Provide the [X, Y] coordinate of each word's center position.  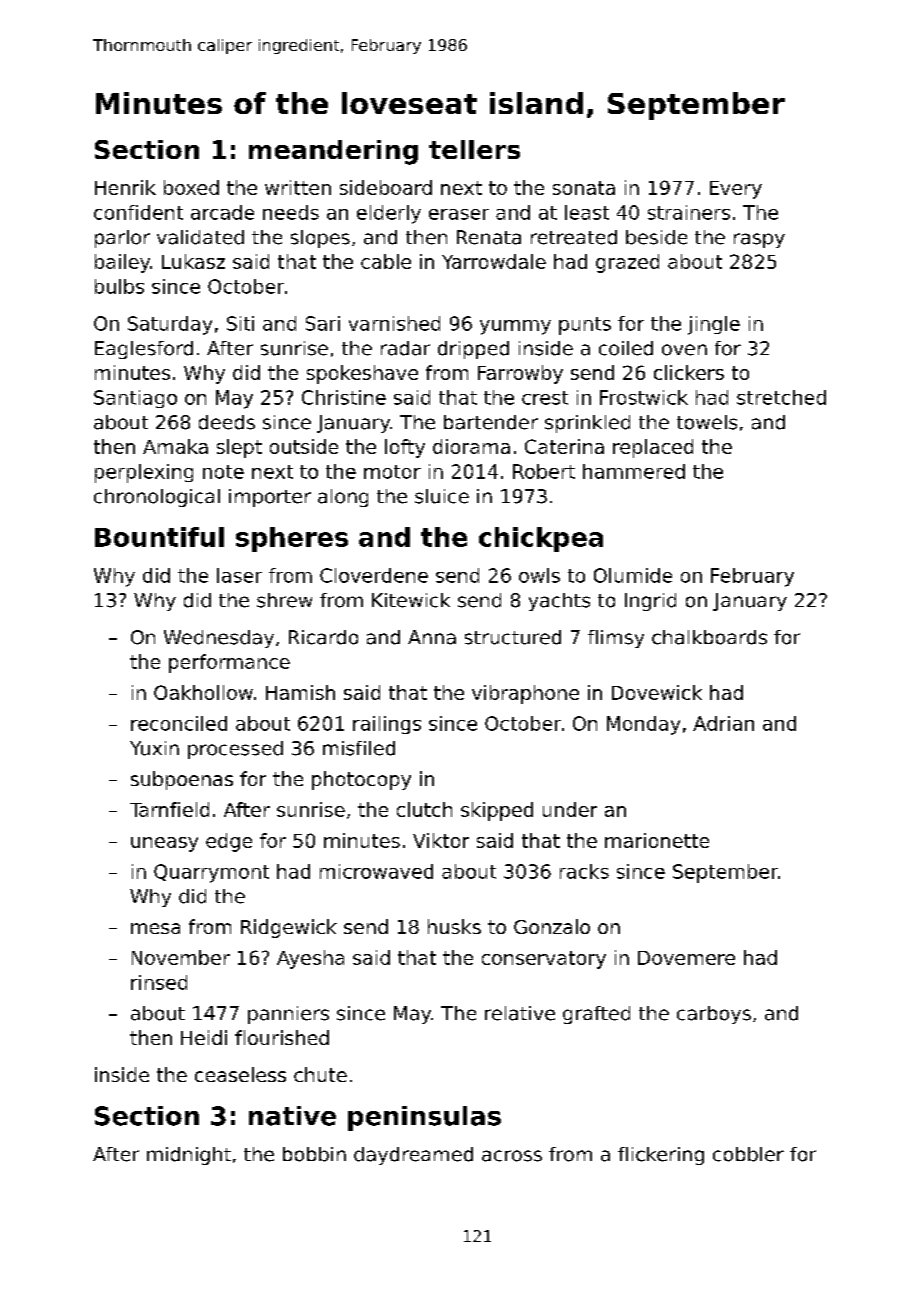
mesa [155, 928]
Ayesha [310, 959]
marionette [657, 840]
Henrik [125, 187]
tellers [474, 149]
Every [736, 190]
